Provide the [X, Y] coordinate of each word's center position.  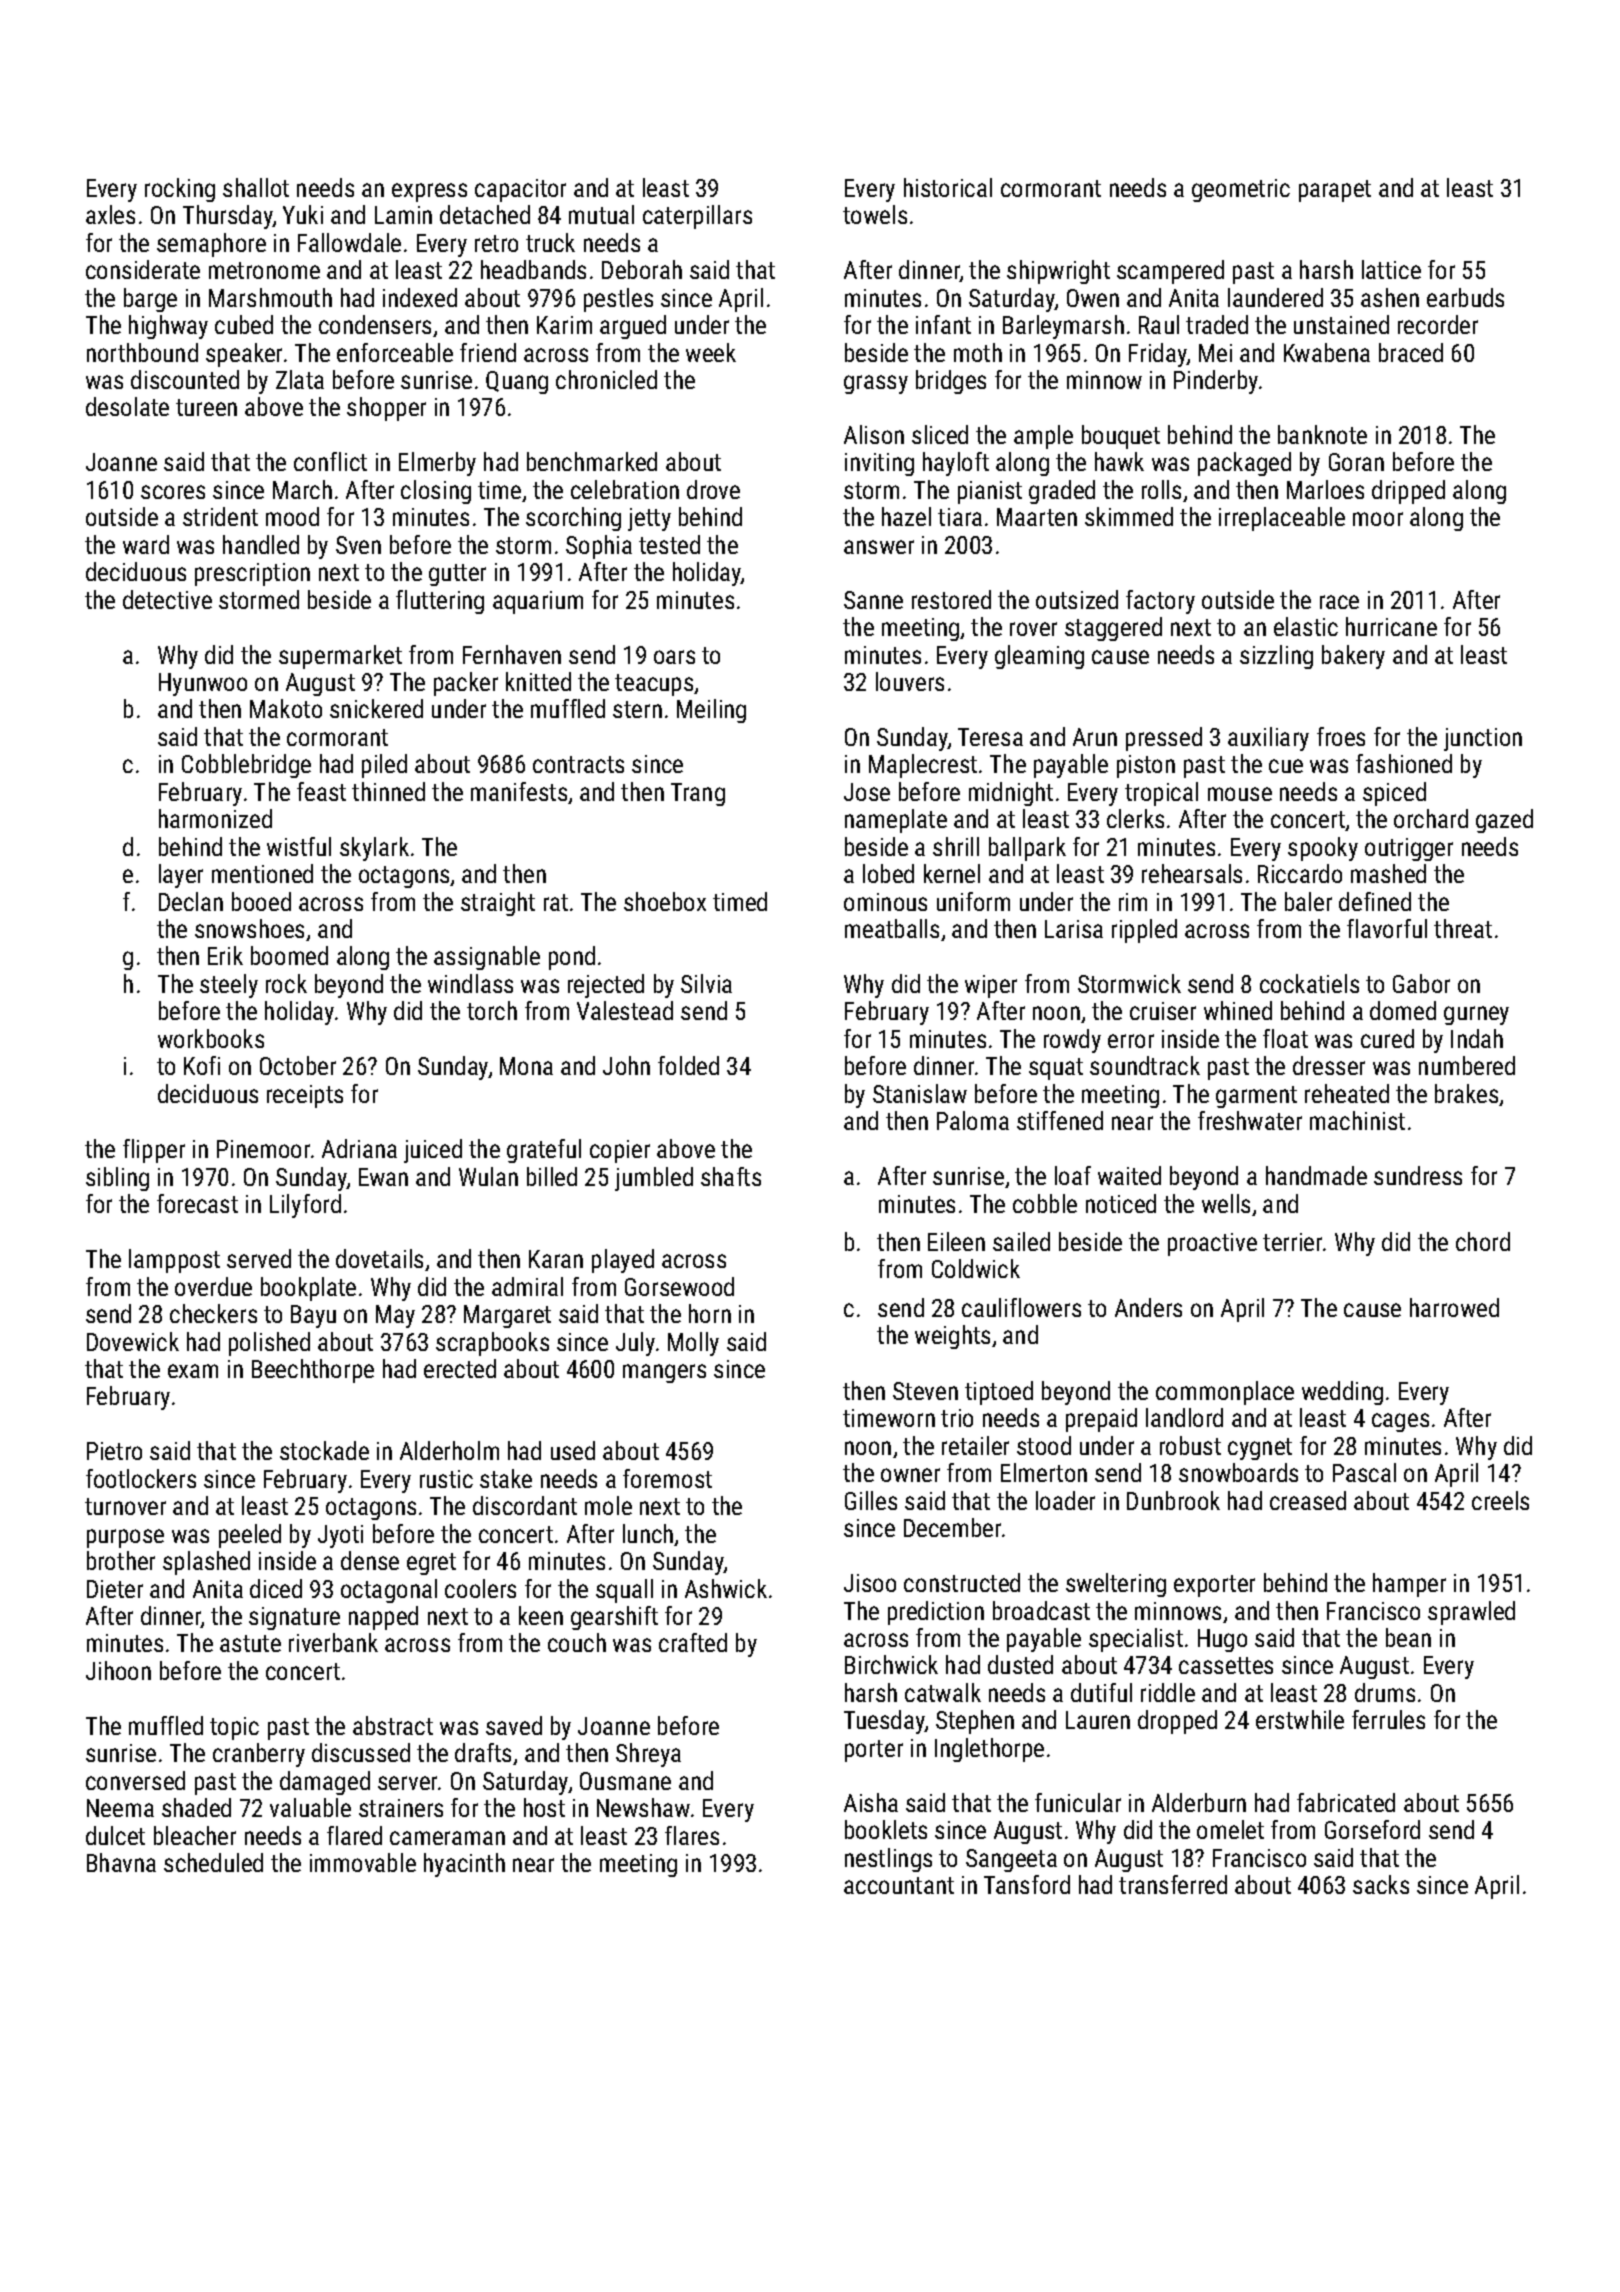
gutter [457, 575]
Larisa [1074, 929]
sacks [1381, 1884]
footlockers [141, 1478]
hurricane [1391, 626]
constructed [962, 1582]
